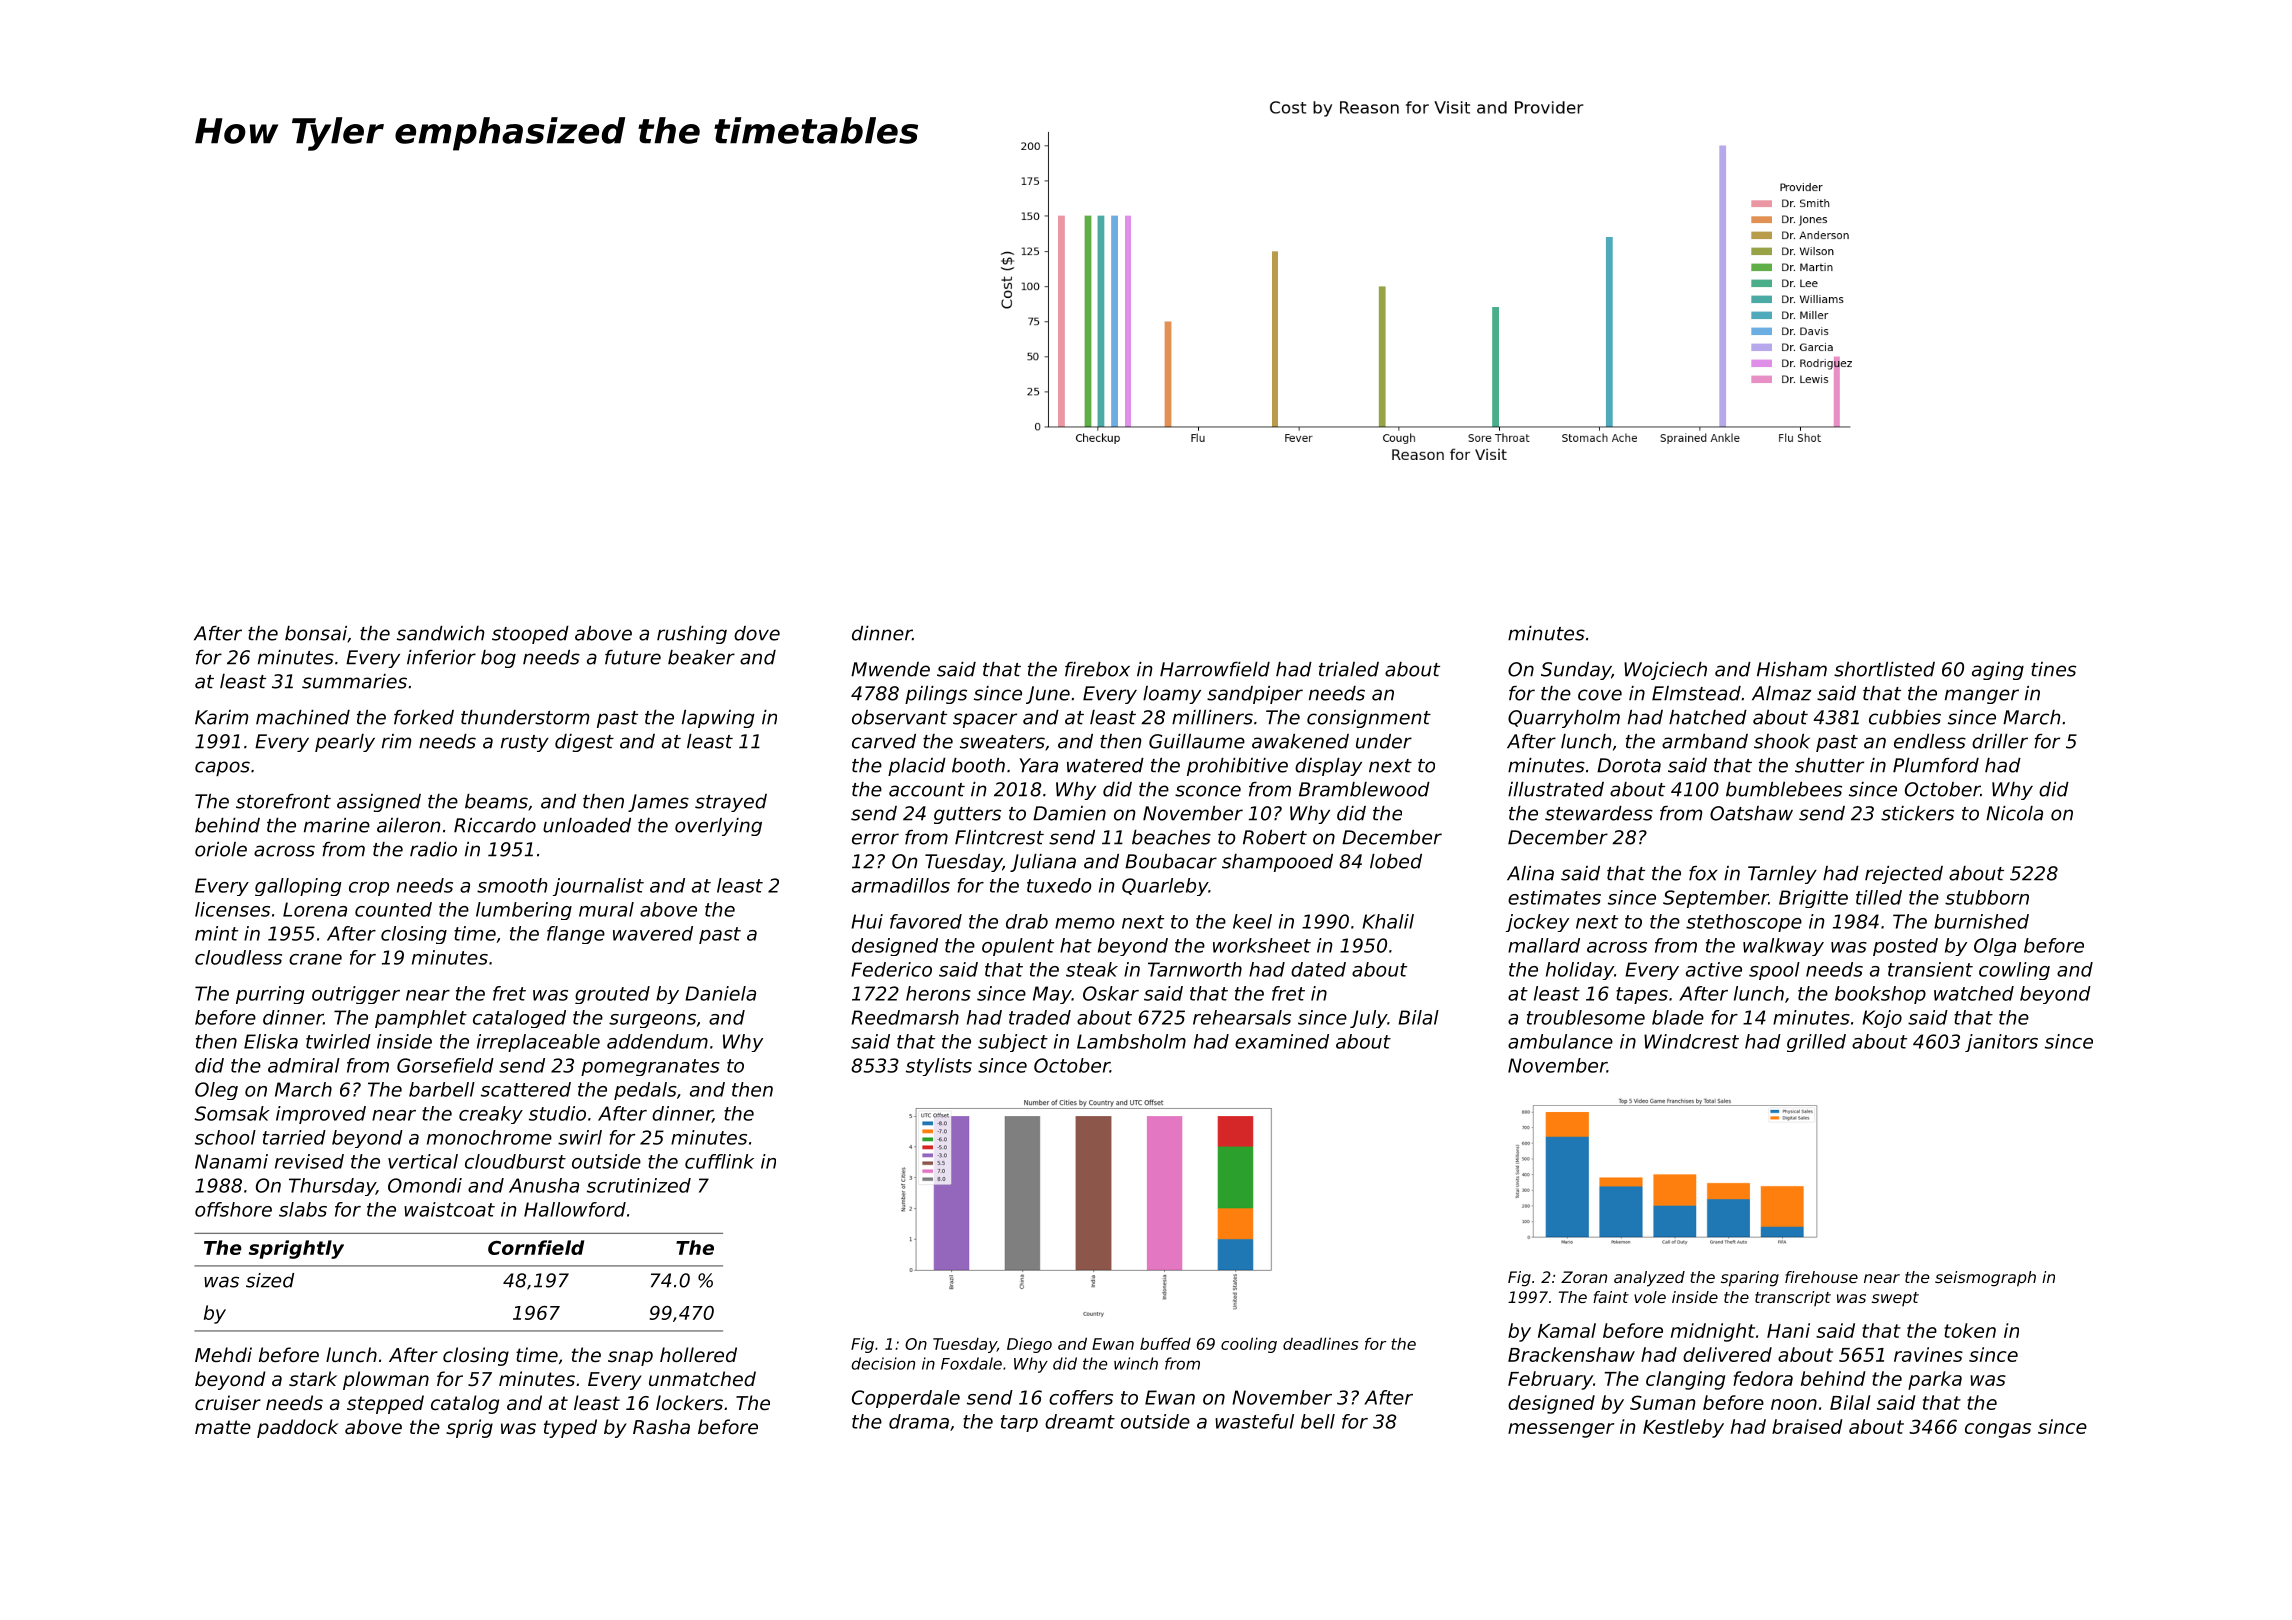 Image resolution: width=2292 pixels, height=1620 pixels. I want to click on Bramblewood, so click(1364, 789).
